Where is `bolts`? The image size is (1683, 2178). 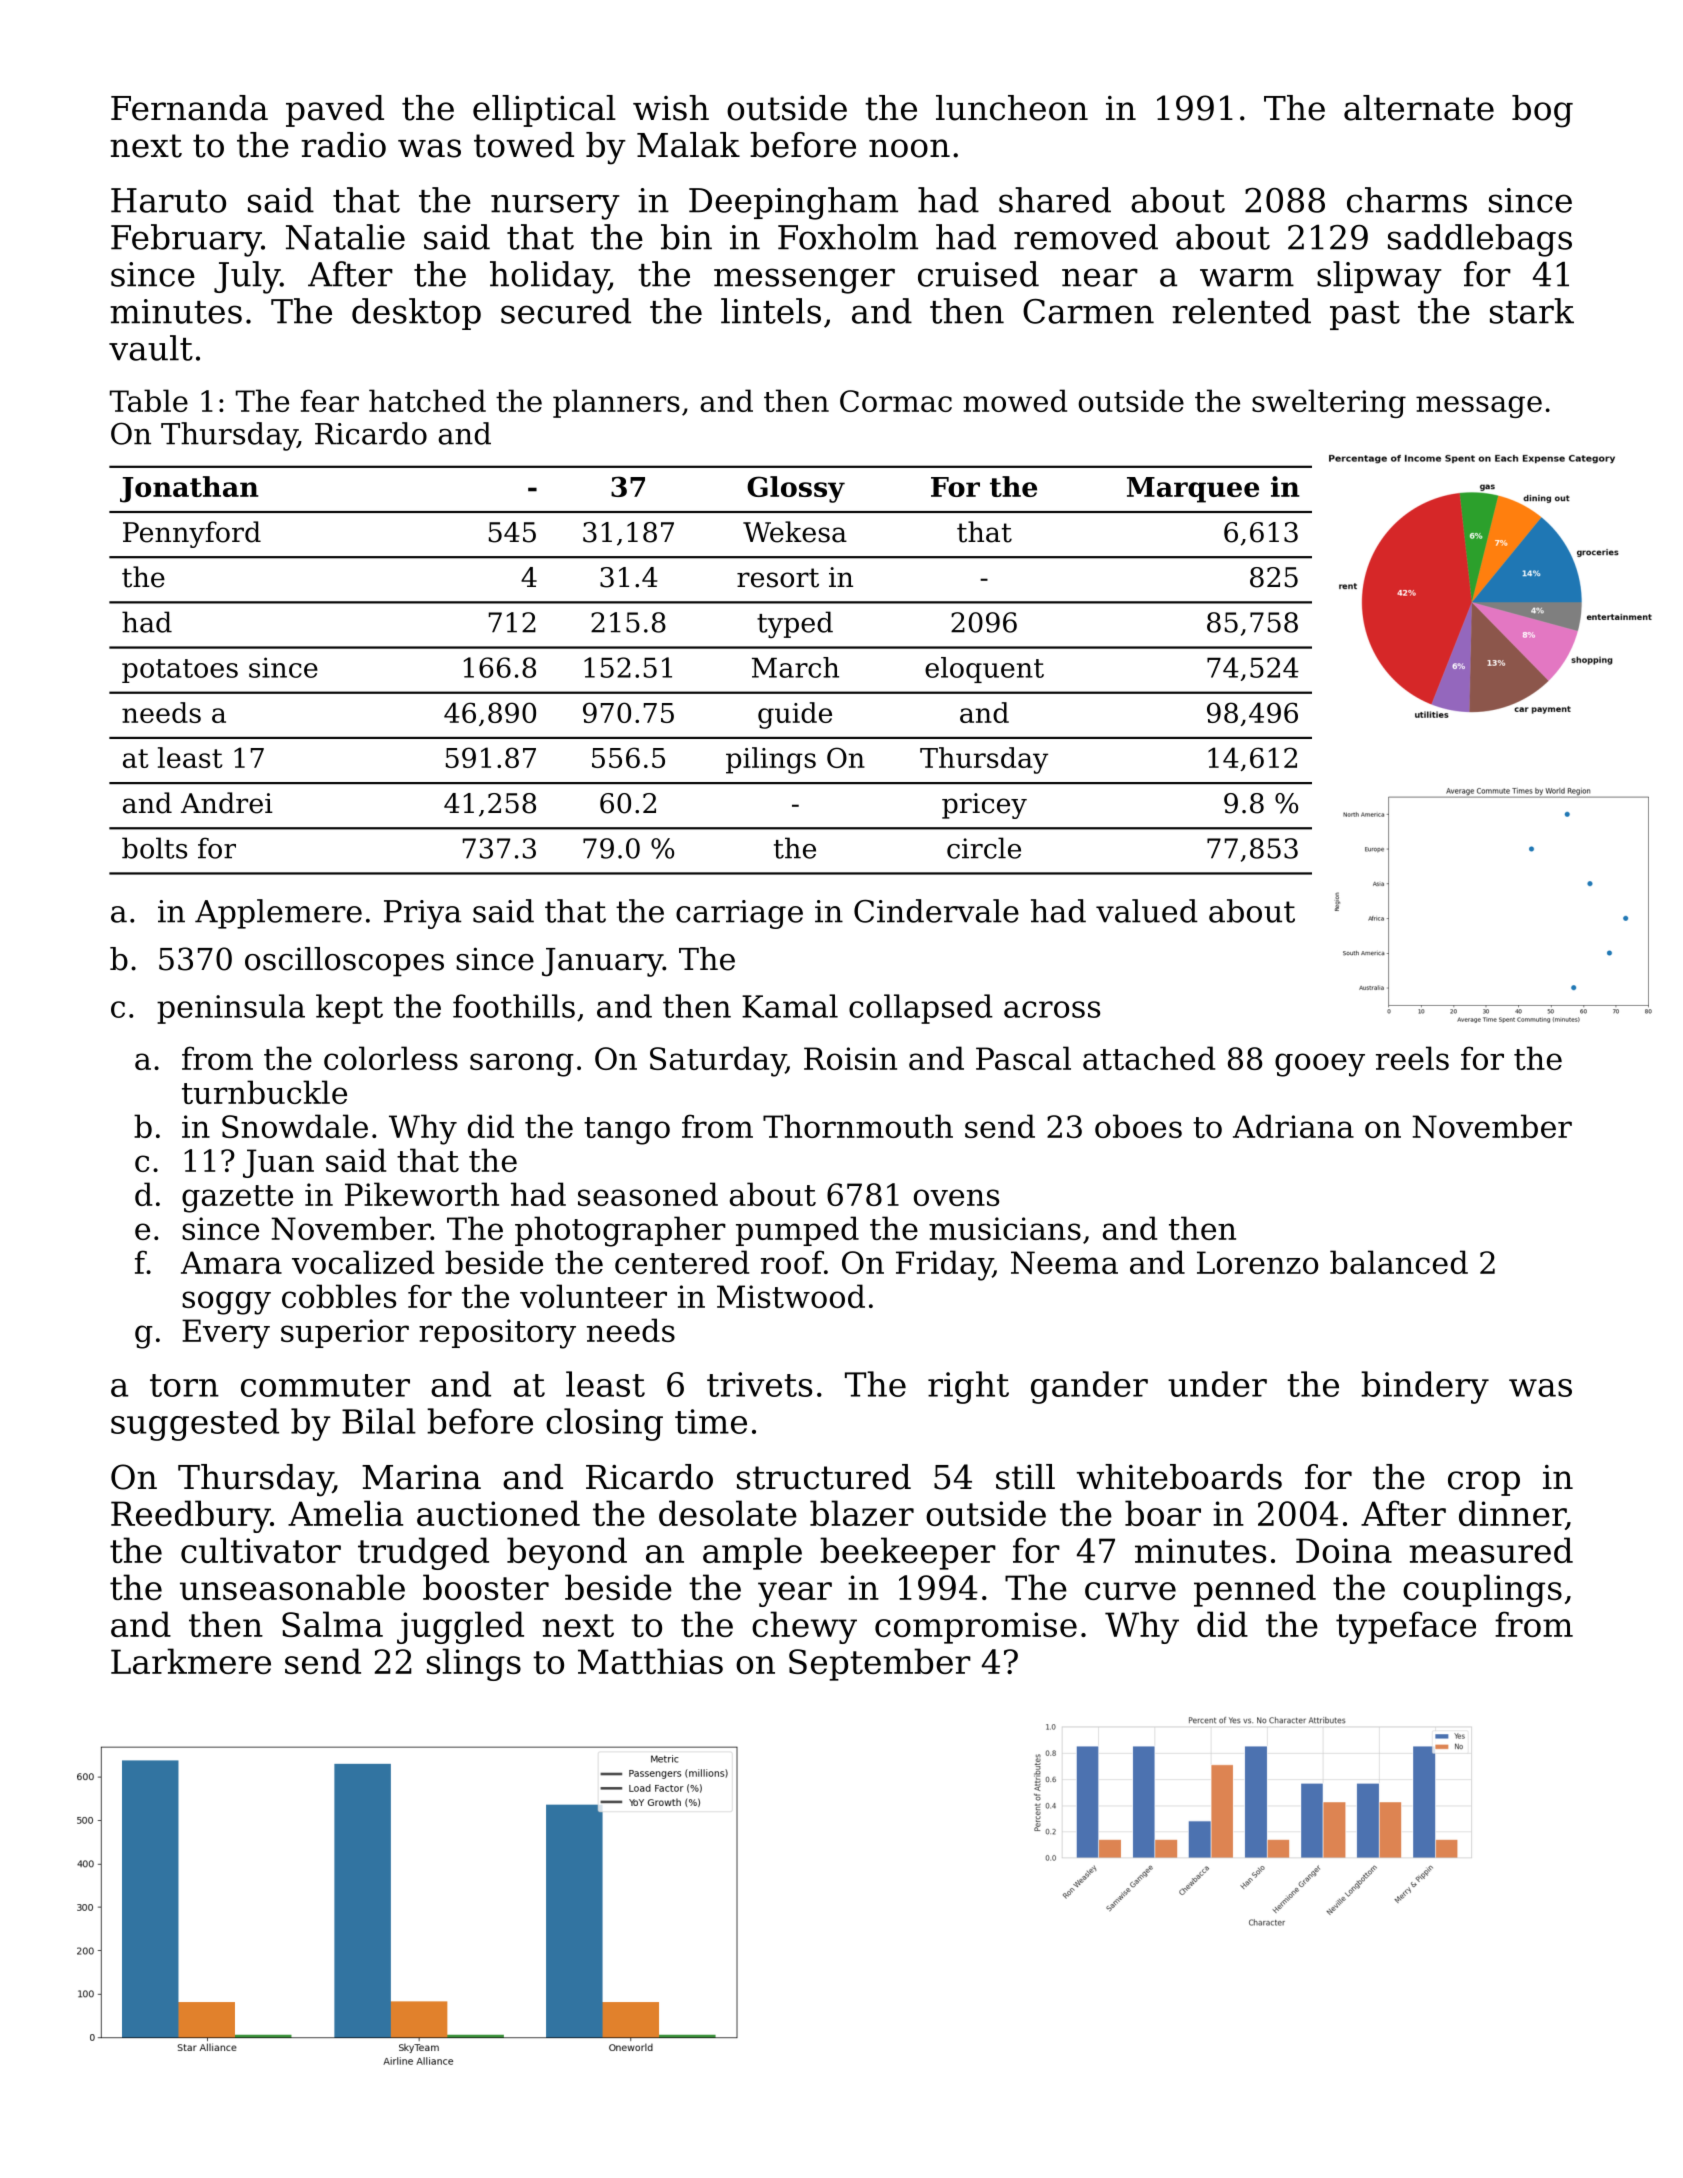 bolts is located at coordinates (154, 848).
